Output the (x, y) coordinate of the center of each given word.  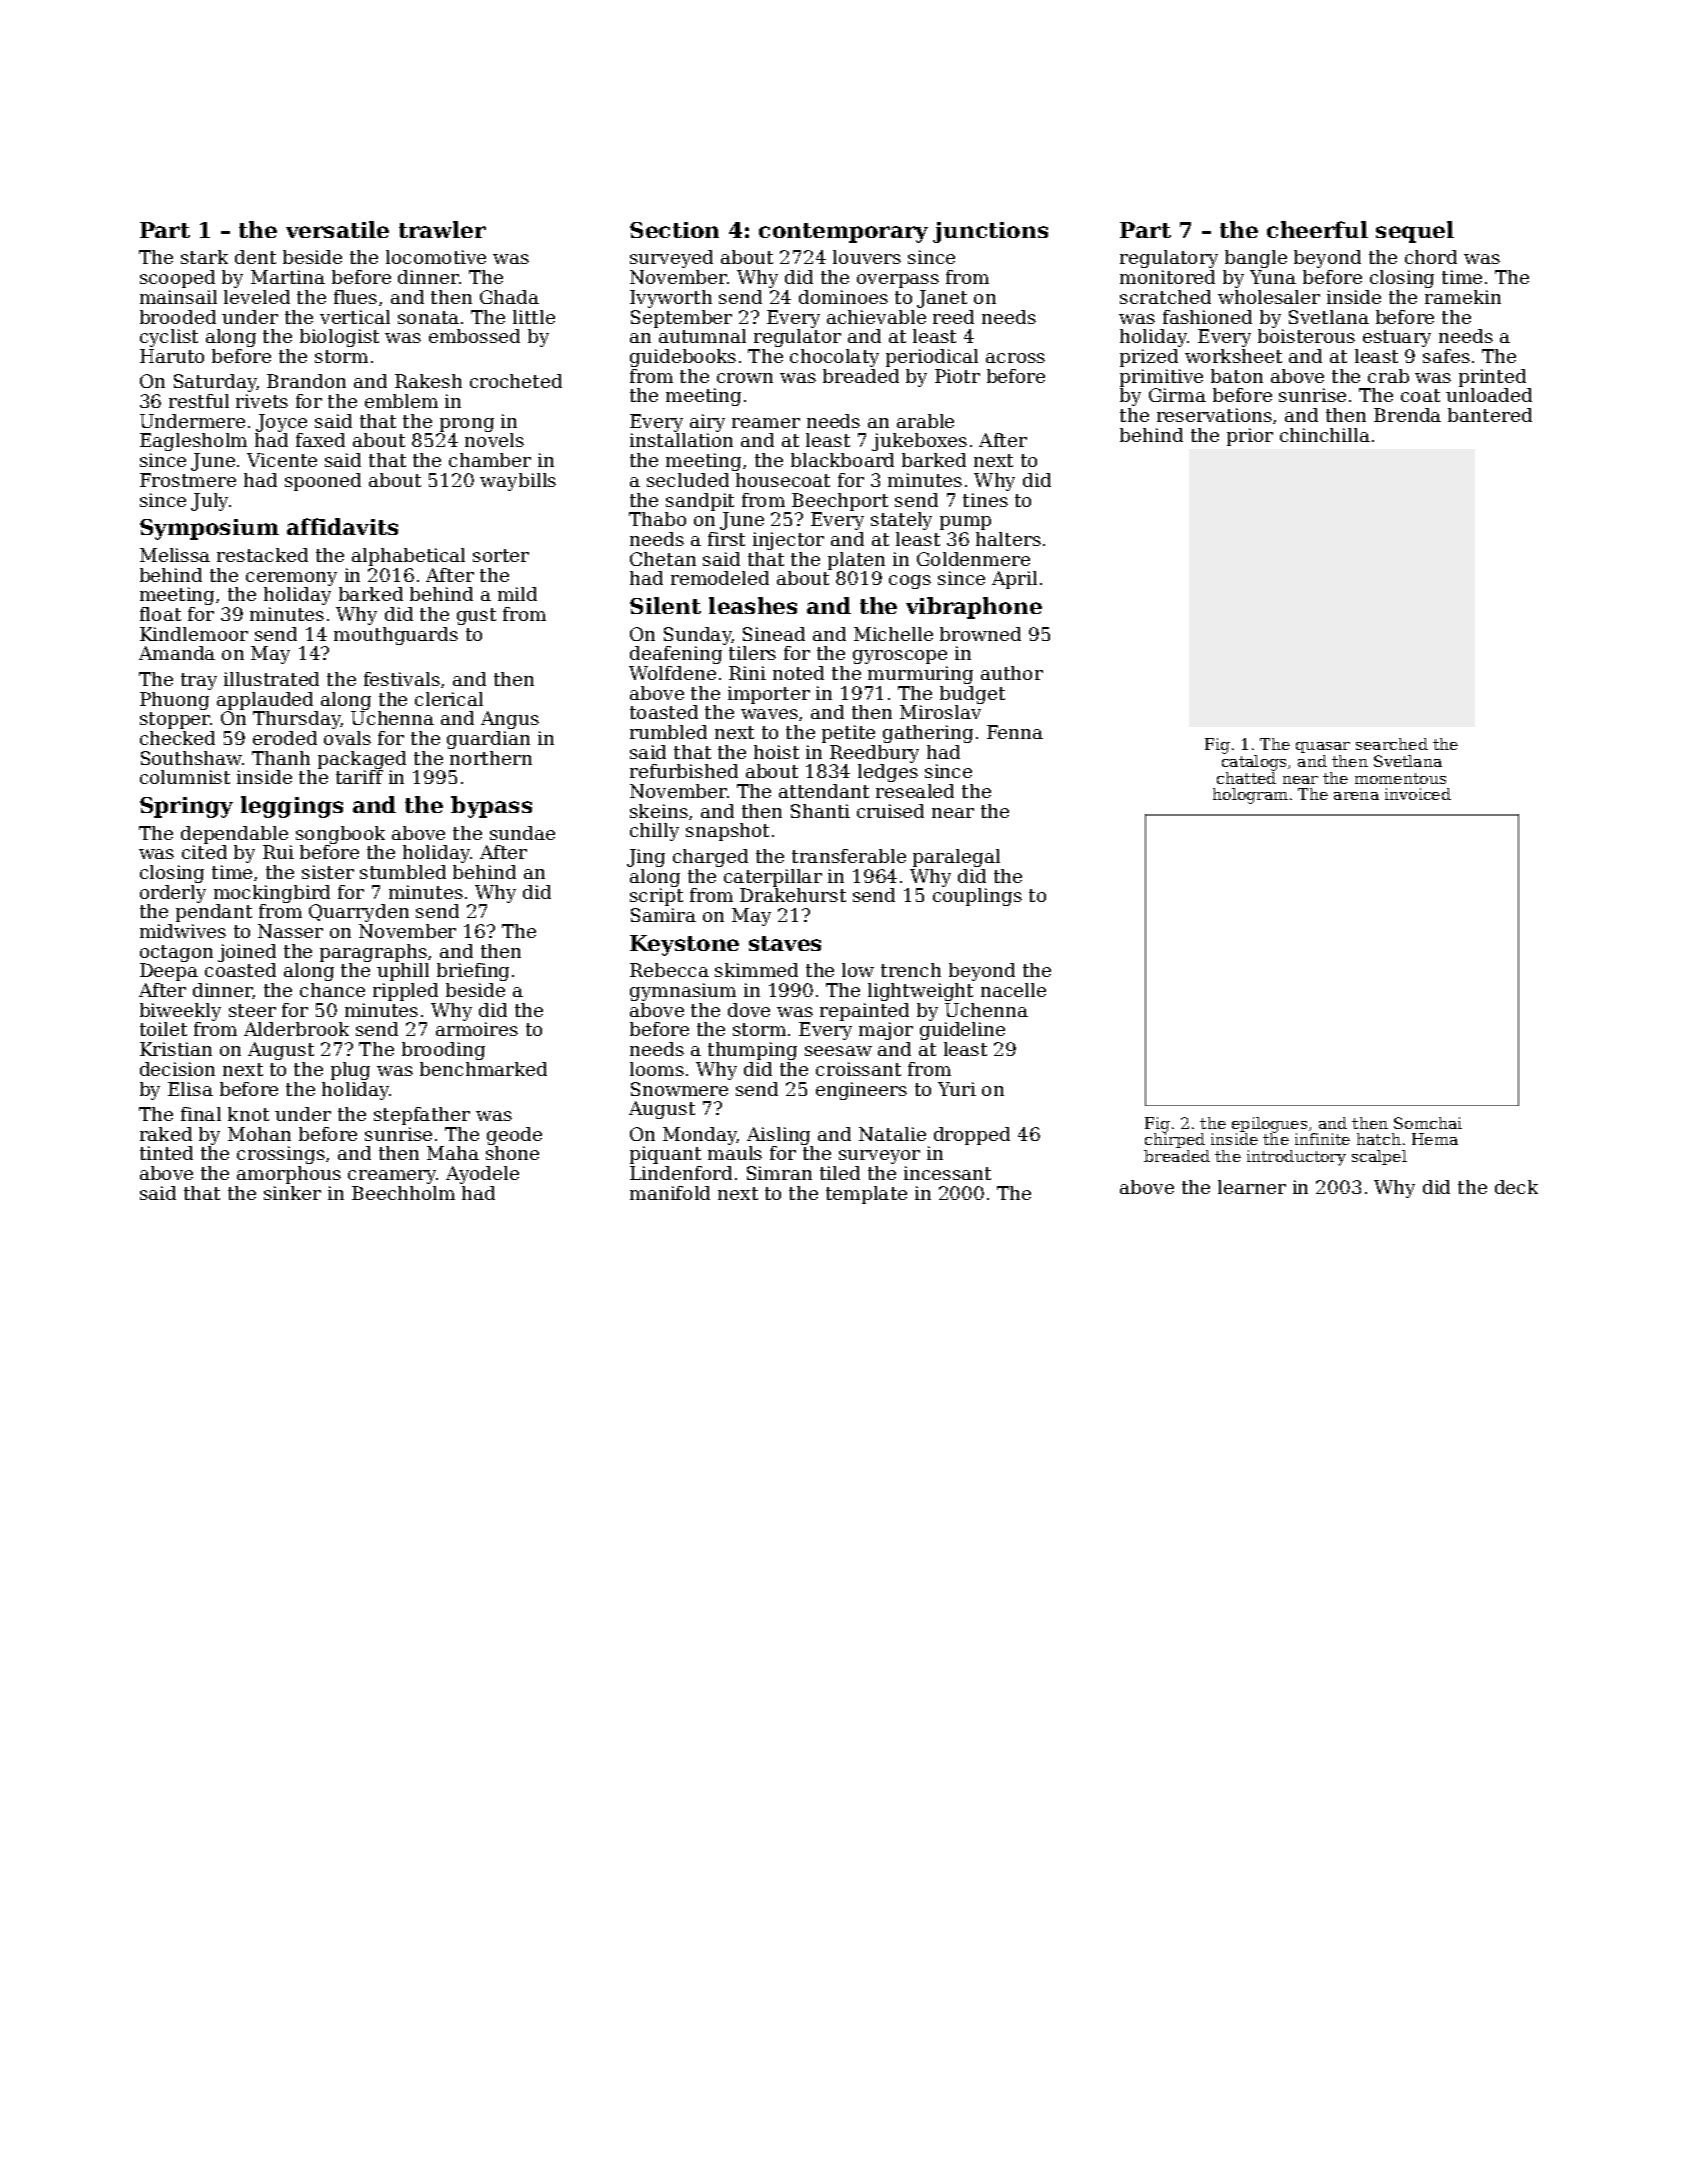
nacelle (1013, 990)
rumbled (668, 732)
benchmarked (483, 1069)
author (1012, 673)
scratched (1165, 297)
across (1015, 358)
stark (204, 257)
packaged (362, 760)
